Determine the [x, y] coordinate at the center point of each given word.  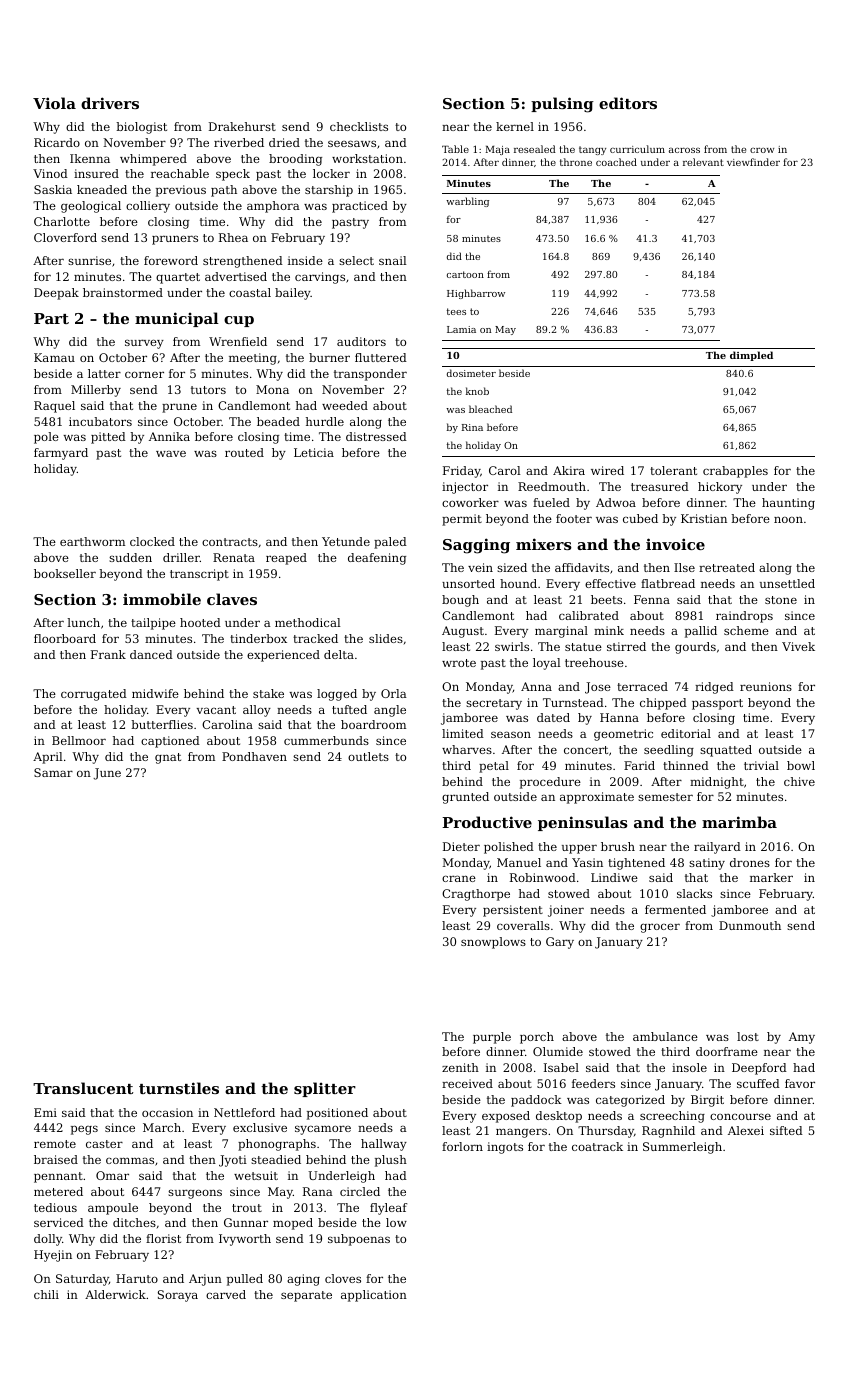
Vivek [798, 646]
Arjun [205, 1280]
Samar [53, 772]
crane [459, 878]
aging [303, 1280]
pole [46, 438]
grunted [465, 798]
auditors [361, 341]
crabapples [735, 472]
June [107, 774]
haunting [788, 504]
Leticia [314, 452]
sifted [786, 1130]
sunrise [89, 260]
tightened [636, 864]
